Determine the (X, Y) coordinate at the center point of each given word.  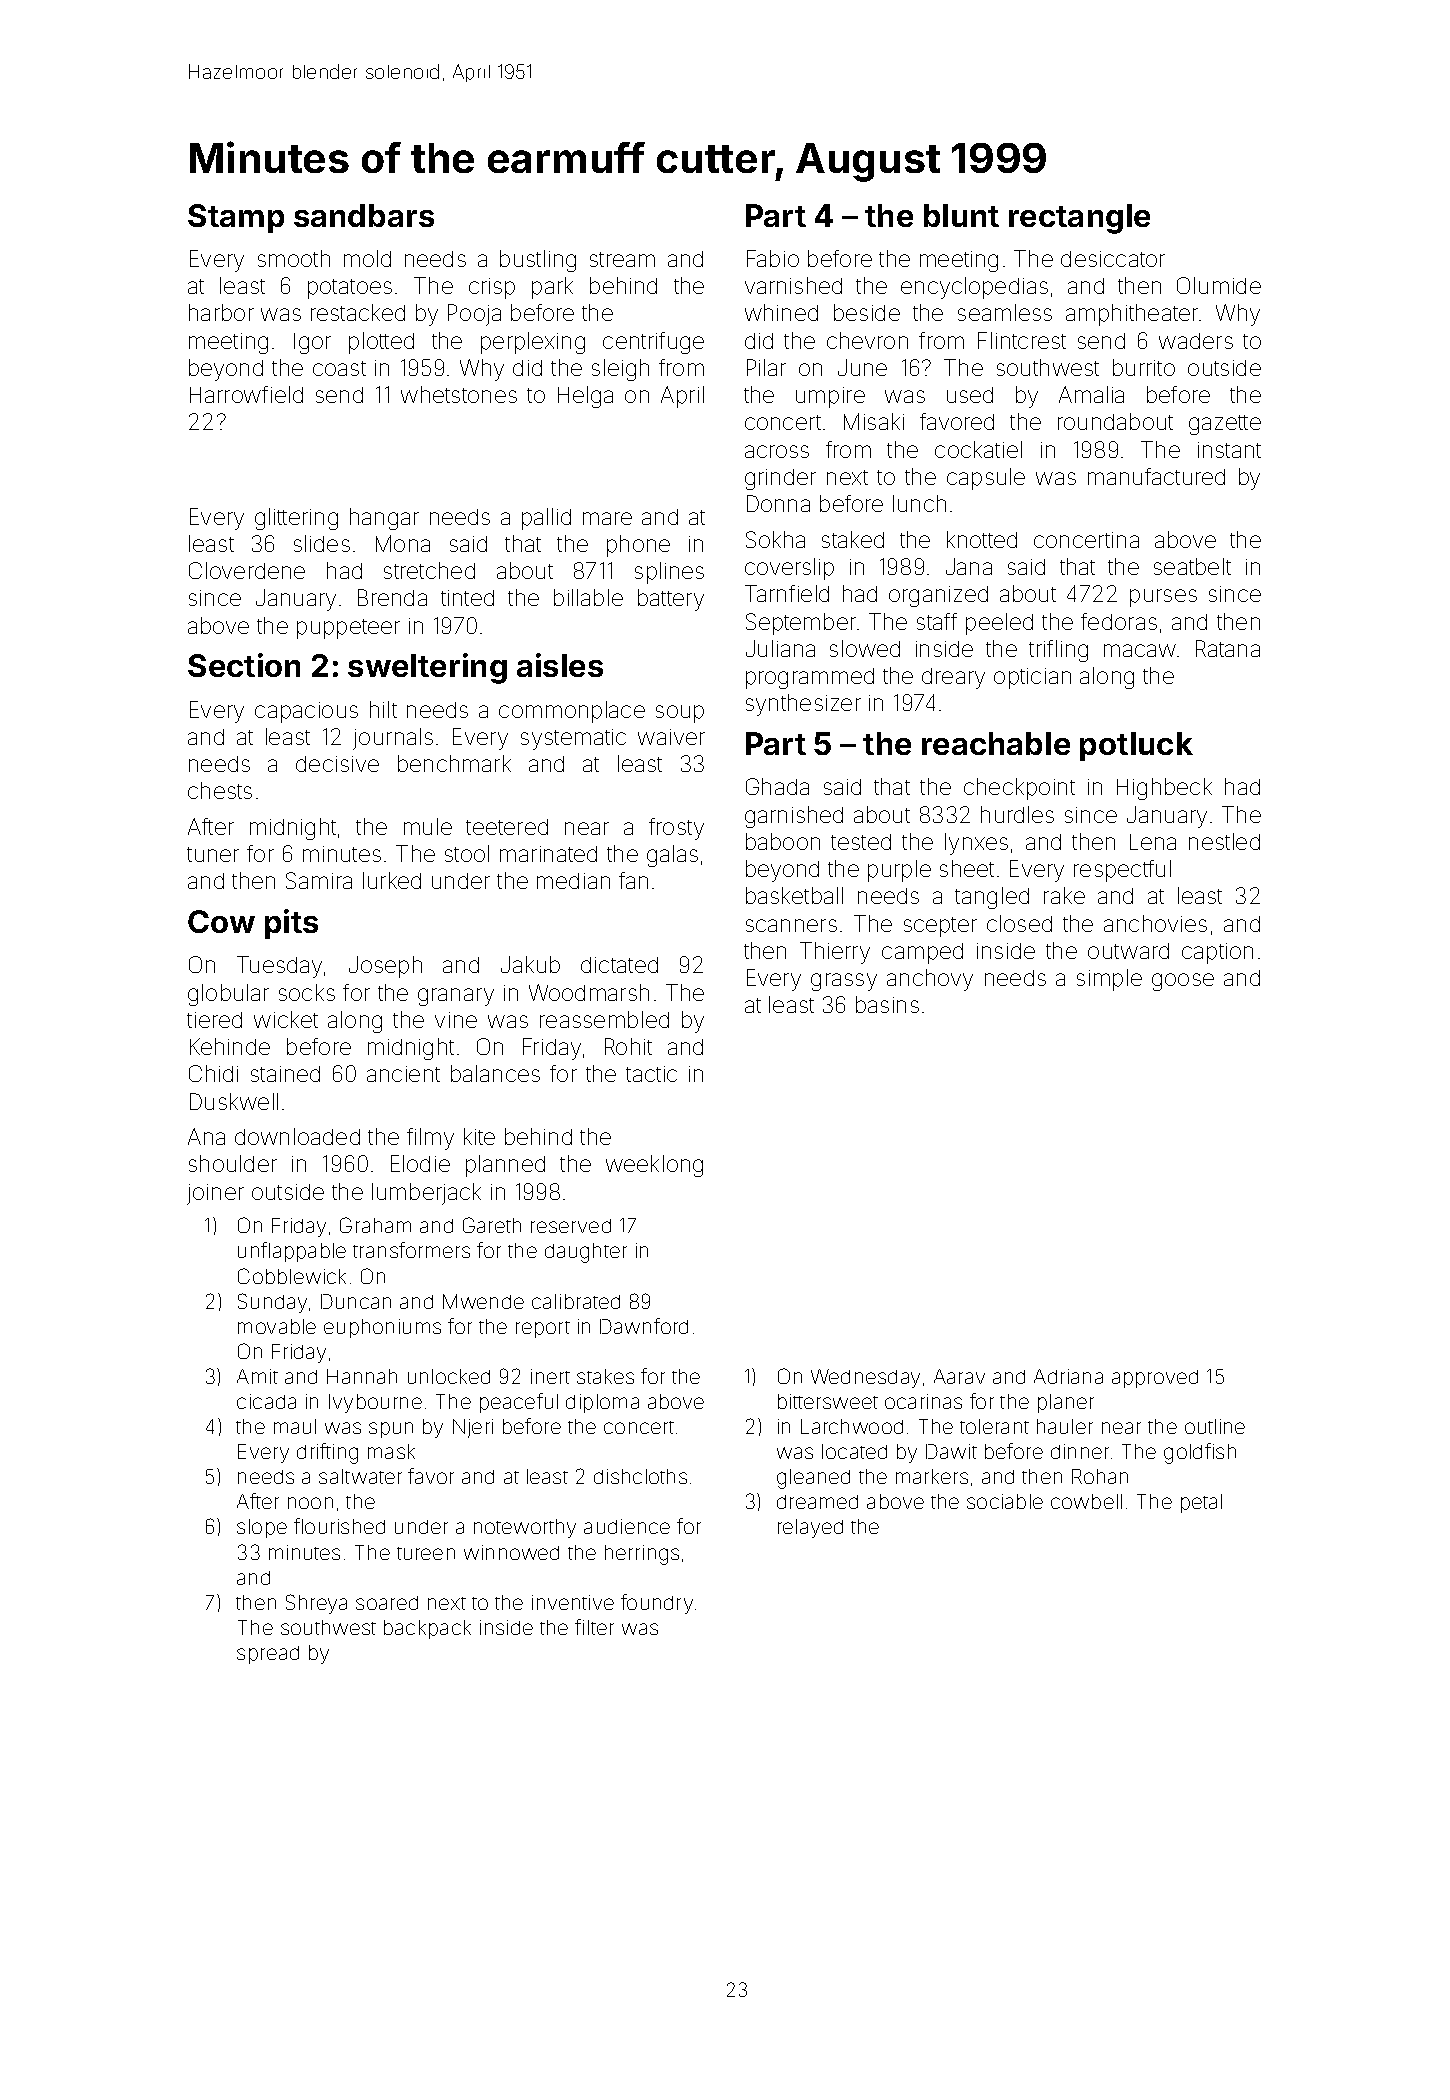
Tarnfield (787, 593)
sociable (1005, 1501)
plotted (381, 343)
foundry (657, 1604)
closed (1019, 923)
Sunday (272, 1303)
